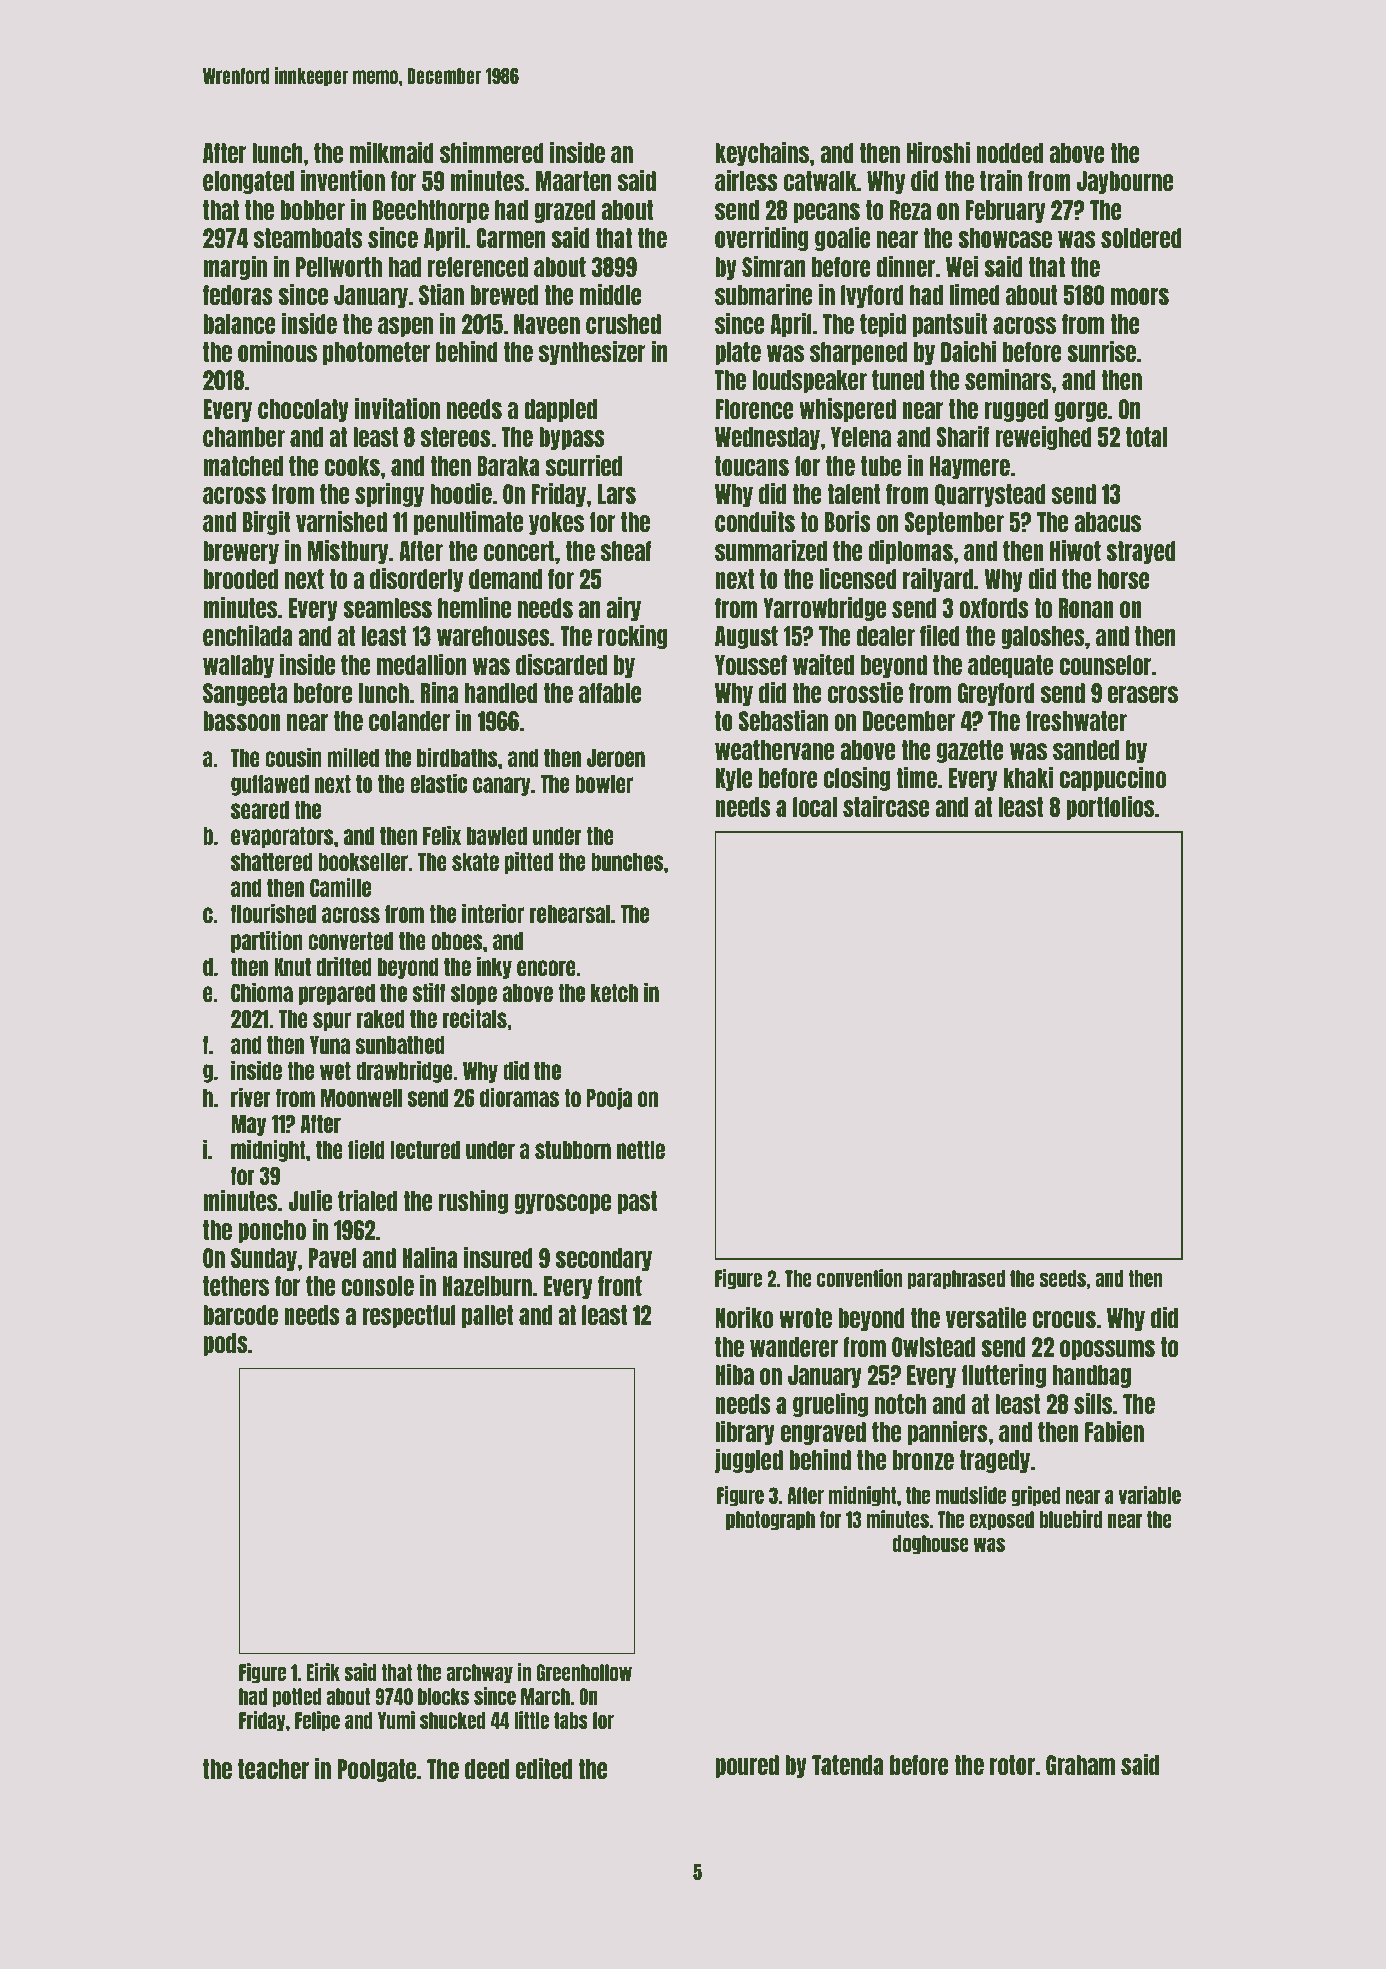 This page has height=1969, width=1386. Describe the element at coordinates (906, 266) in the page. I see `dinner` at that location.
